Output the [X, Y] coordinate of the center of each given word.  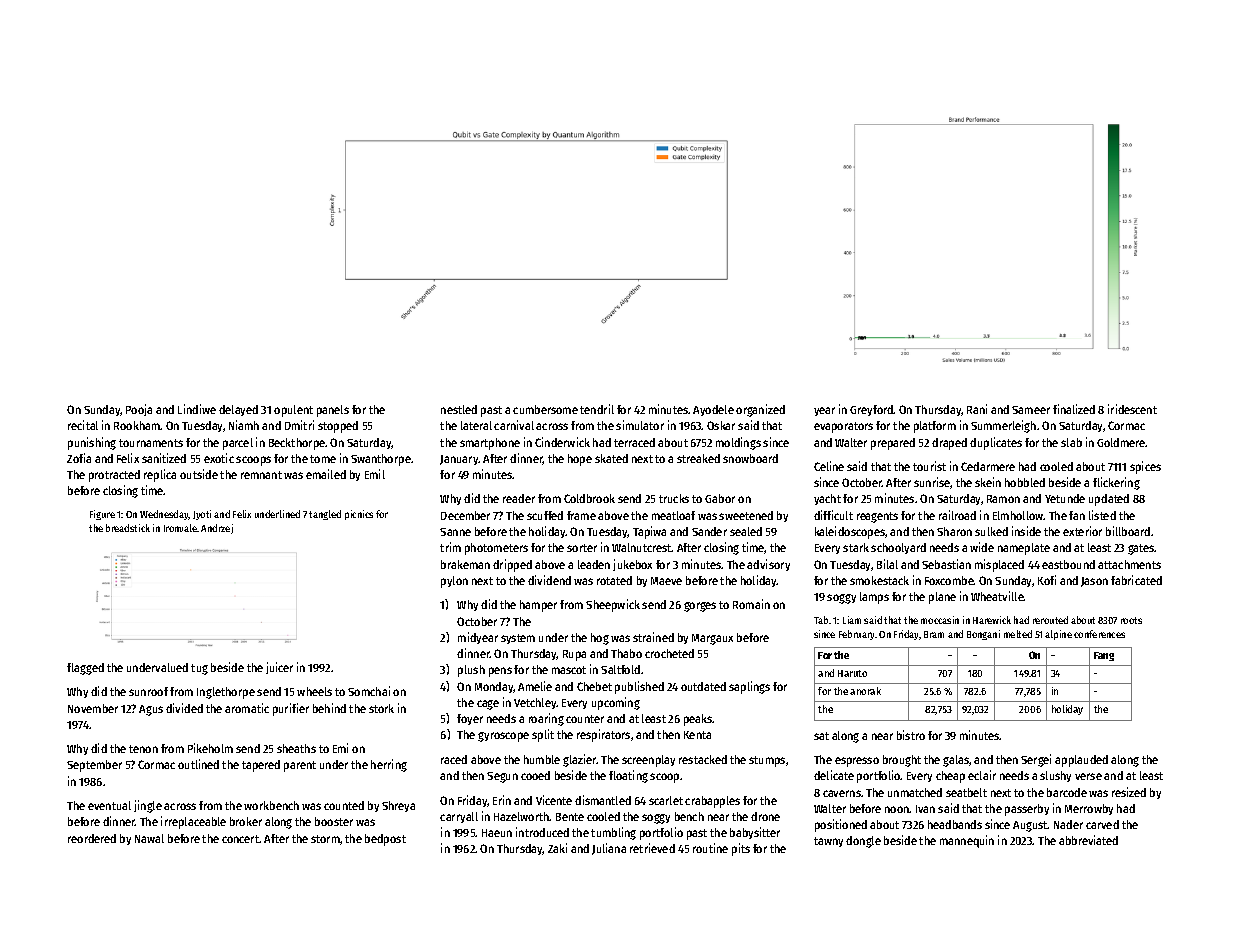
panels [333, 411]
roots [1131, 620]
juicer [279, 668]
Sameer [1031, 410]
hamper [538, 606]
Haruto [852, 673]
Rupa [574, 655]
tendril [597, 409]
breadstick [128, 528]
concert [241, 839]
